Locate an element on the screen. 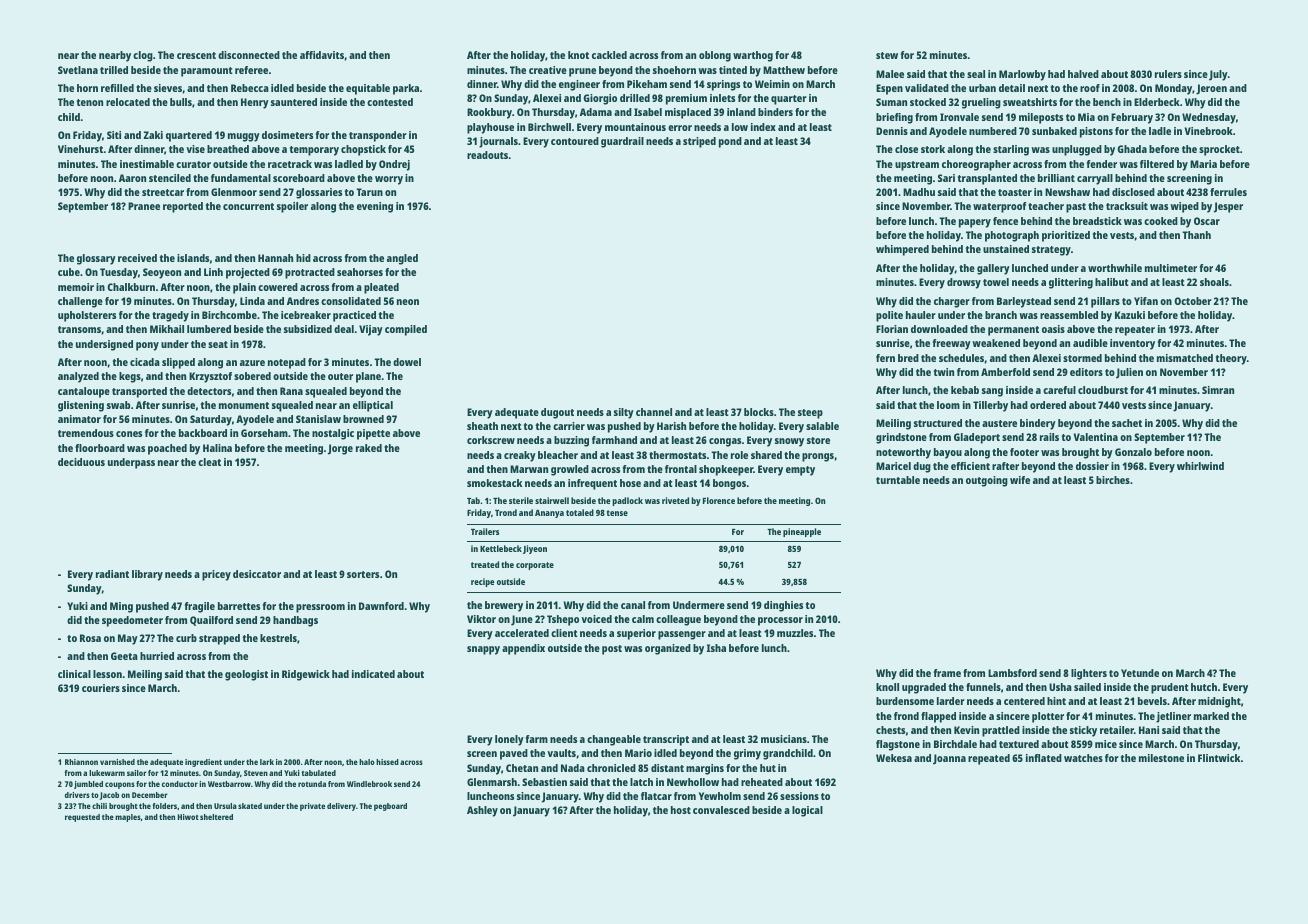  whimpered is located at coordinates (902, 250).
